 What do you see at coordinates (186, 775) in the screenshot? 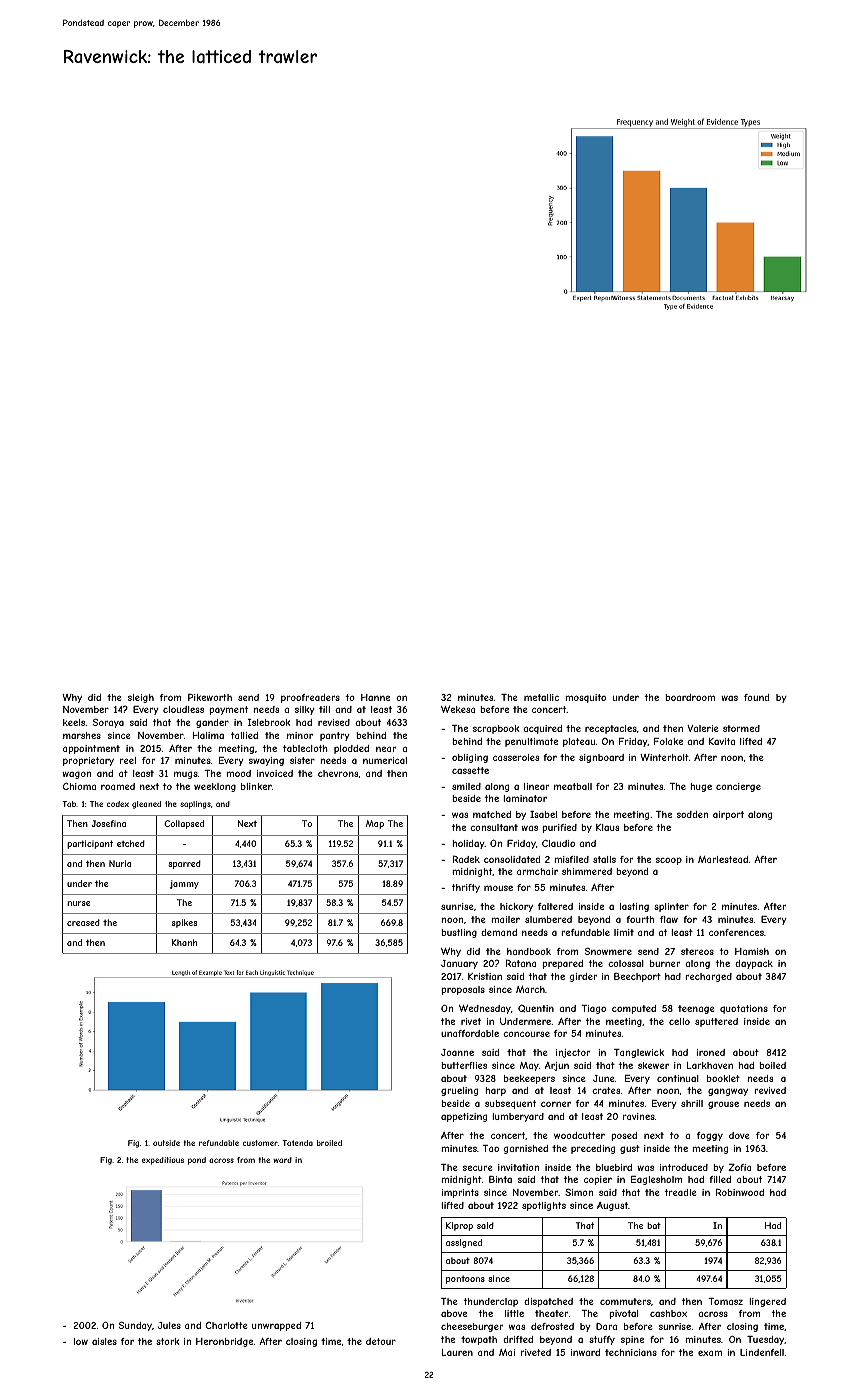
I see `mugs` at bounding box center [186, 775].
